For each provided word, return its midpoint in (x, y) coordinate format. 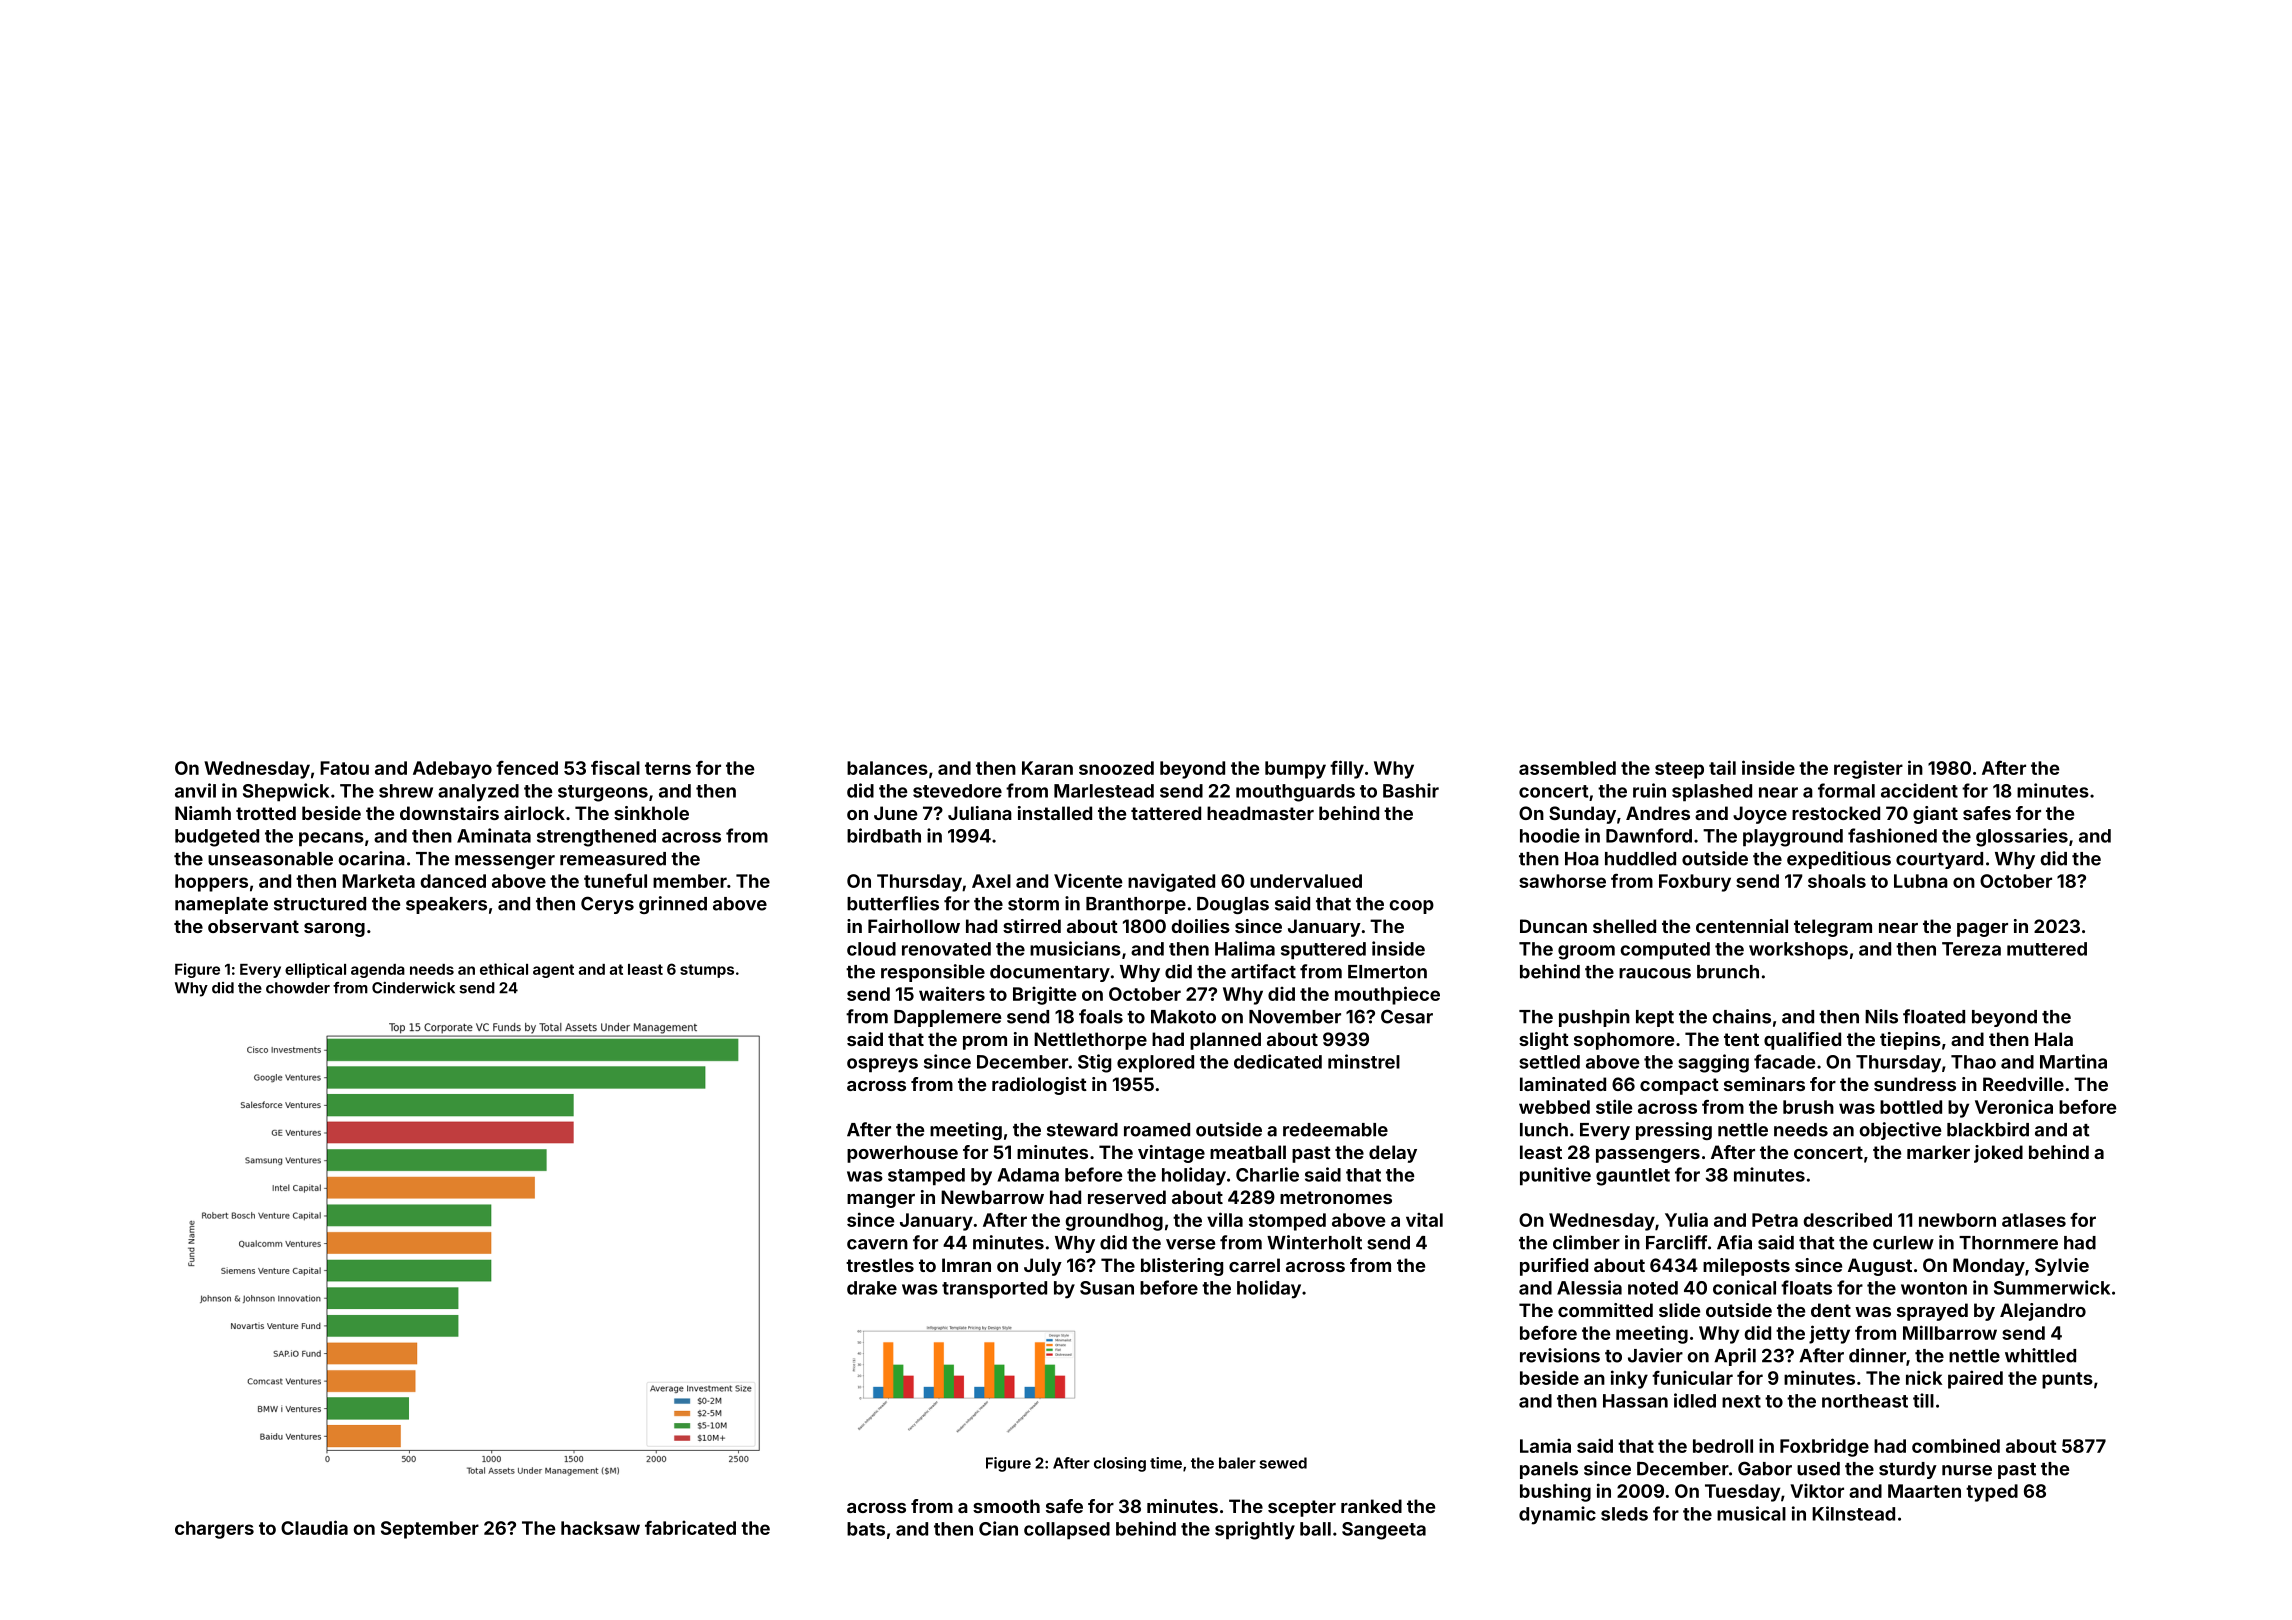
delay (1393, 1154)
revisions (1560, 1355)
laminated (1563, 1084)
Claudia (314, 1527)
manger (881, 1201)
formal (1846, 790)
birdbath (884, 835)
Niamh (203, 813)
